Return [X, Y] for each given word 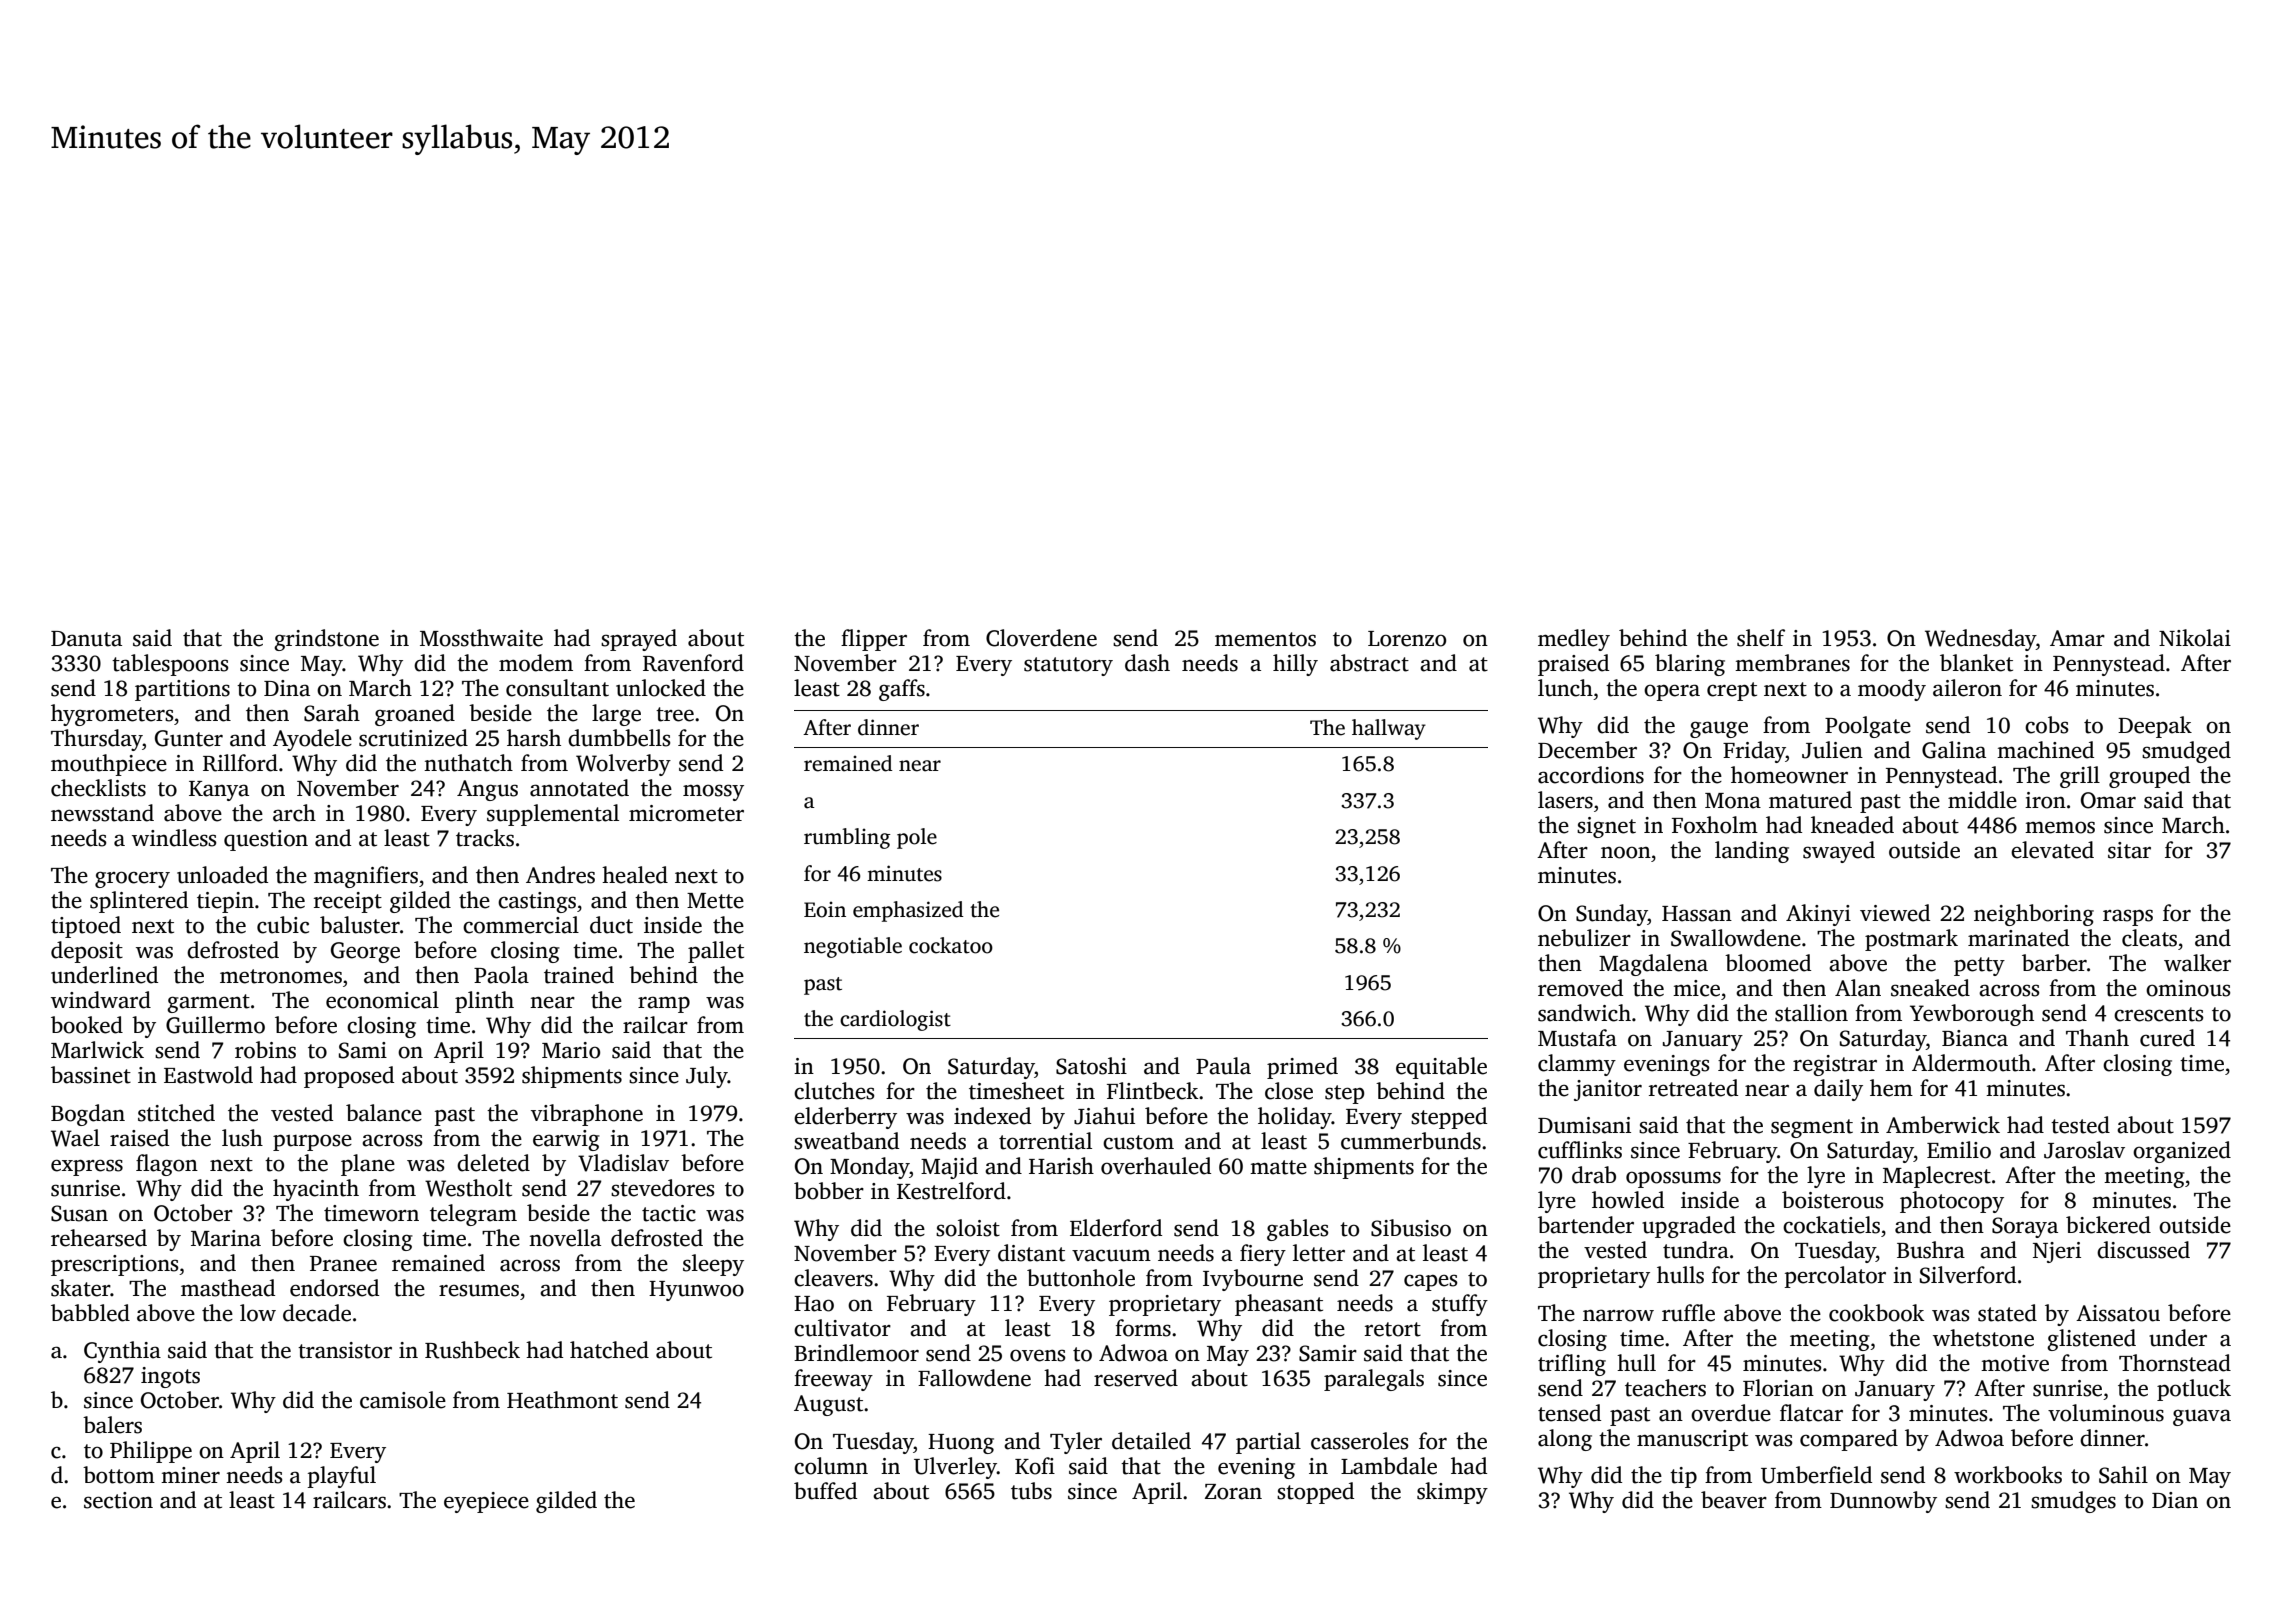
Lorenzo [1407, 639]
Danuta [86, 639]
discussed [2143, 1250]
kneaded [1852, 825]
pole [917, 838]
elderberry [845, 1118]
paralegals [1374, 1380]
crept [1732, 691]
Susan [79, 1213]
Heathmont [562, 1400]
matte [1278, 1167]
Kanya [219, 791]
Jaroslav [2084, 1150]
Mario [571, 1050]
